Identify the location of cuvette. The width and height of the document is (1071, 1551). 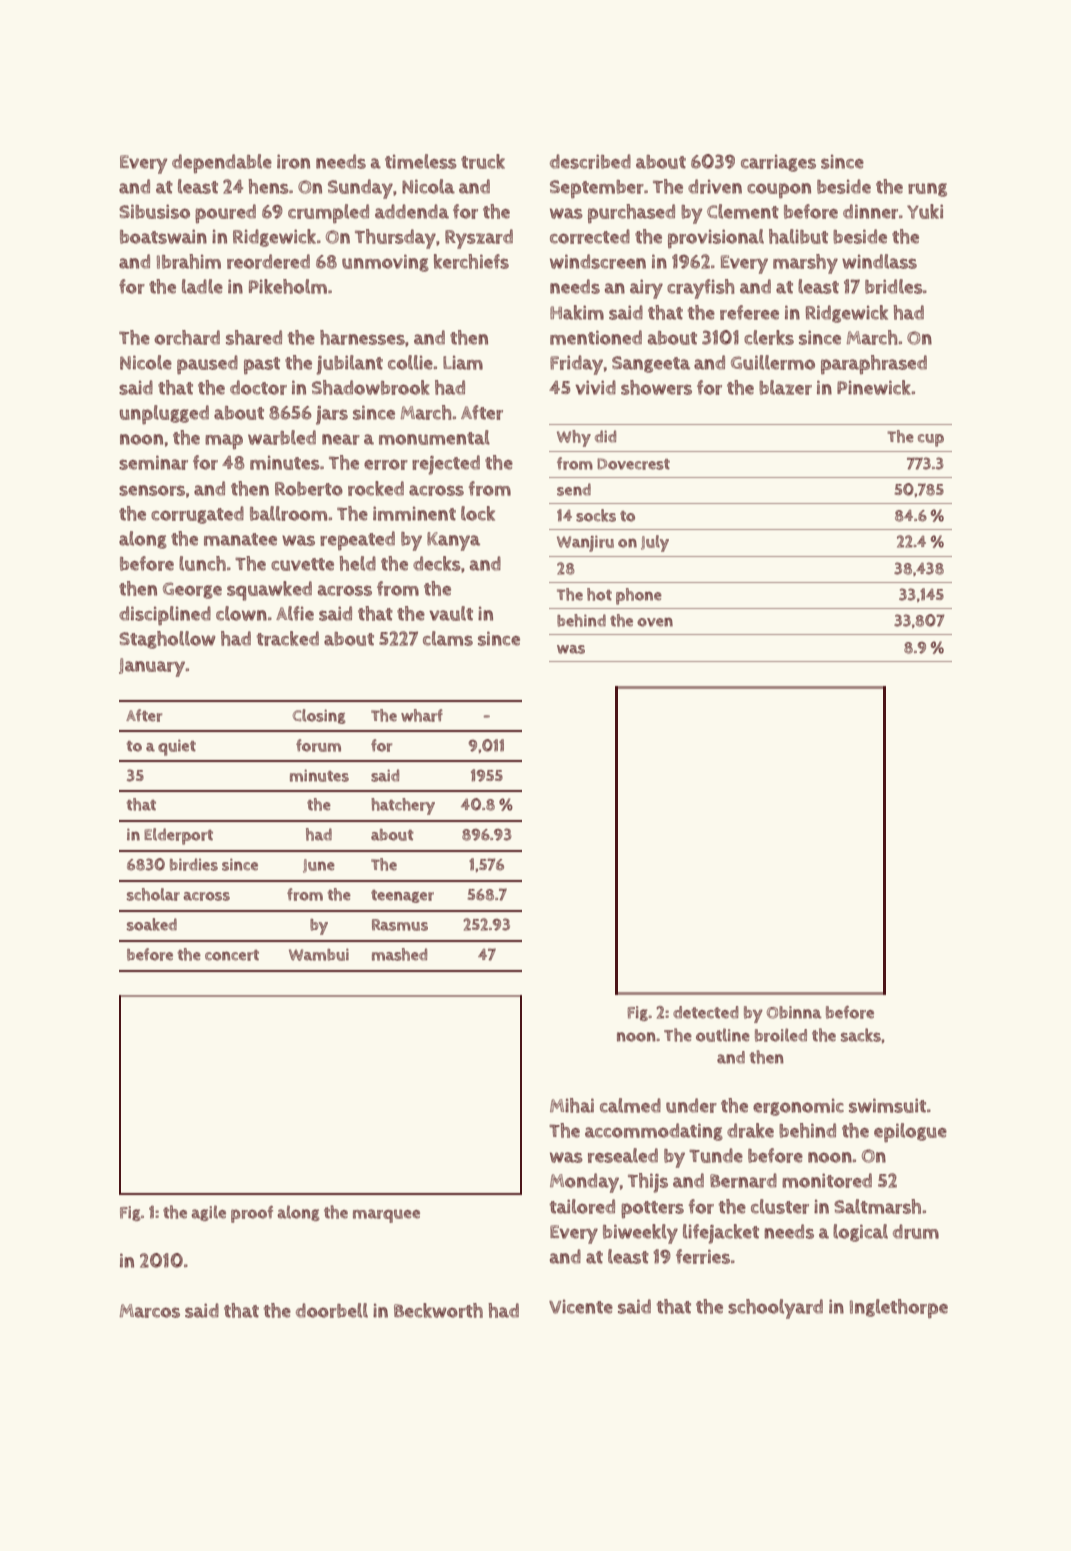
(302, 564).
